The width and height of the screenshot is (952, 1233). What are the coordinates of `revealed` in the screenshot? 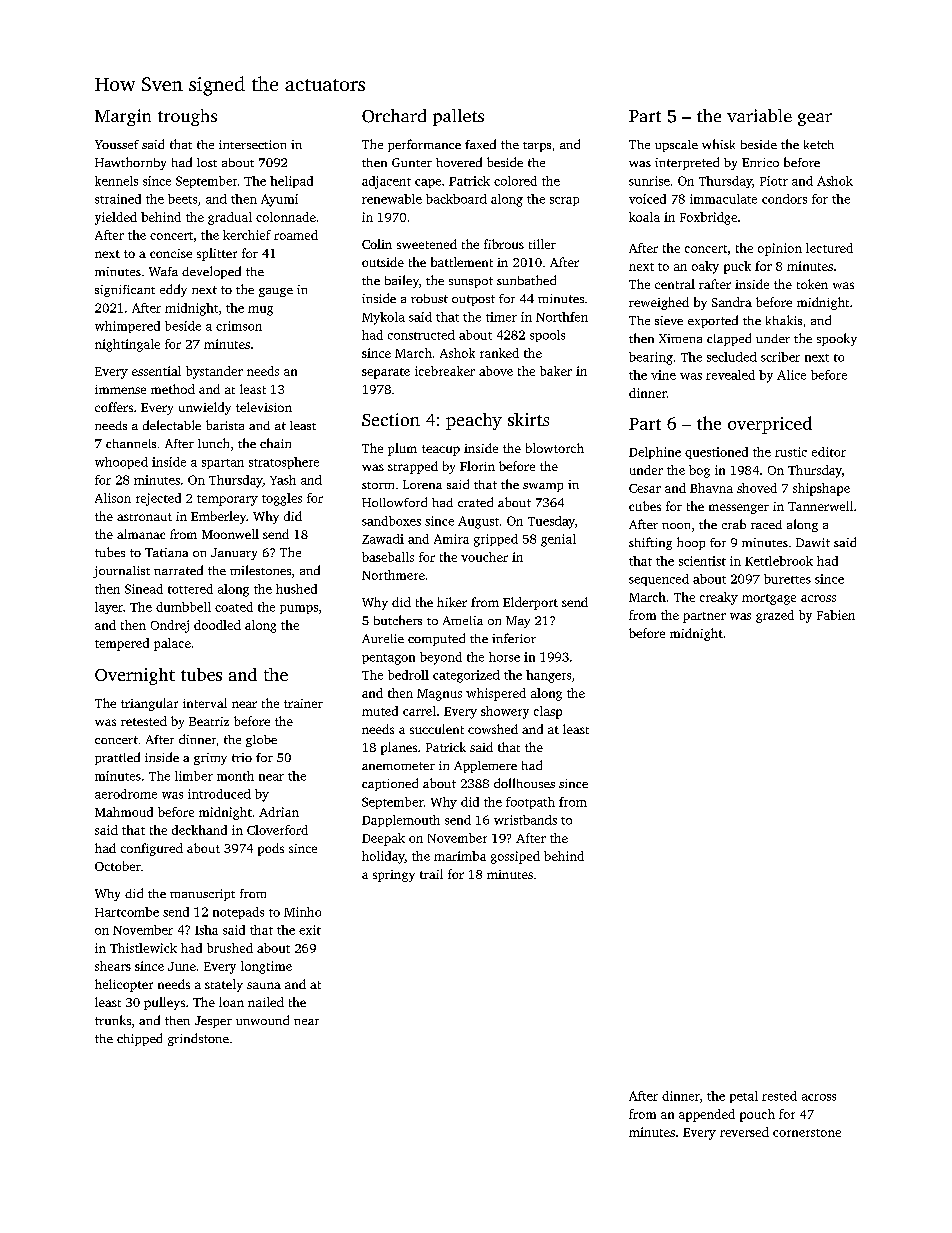 It's located at (730, 375).
